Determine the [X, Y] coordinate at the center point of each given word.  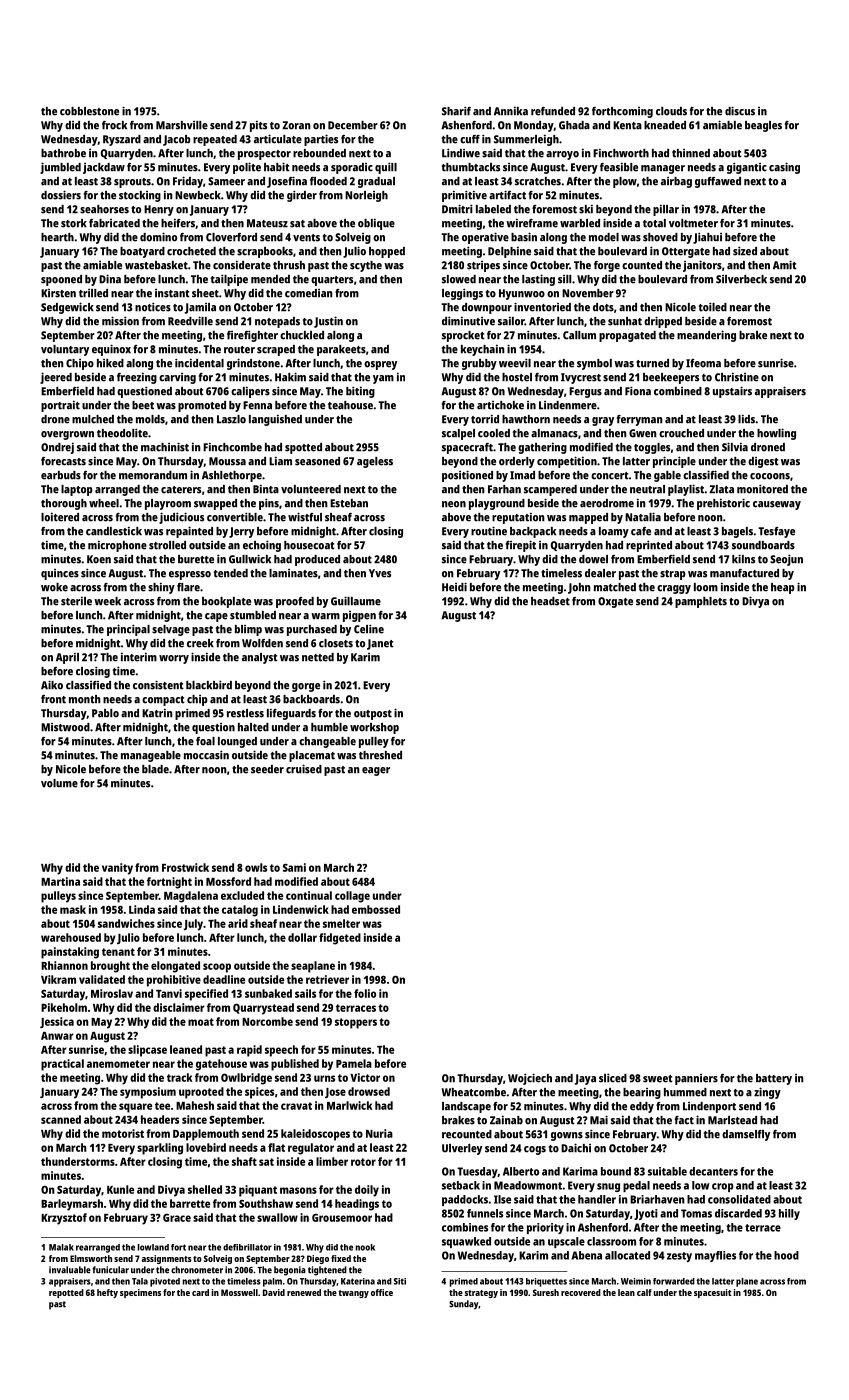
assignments [167, 1259]
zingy [767, 1093]
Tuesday [477, 1172]
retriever [327, 979]
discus [740, 111]
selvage [171, 630]
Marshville [182, 125]
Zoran [297, 125]
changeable [327, 742]
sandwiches [126, 923]
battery [774, 1079]
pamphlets [701, 602]
